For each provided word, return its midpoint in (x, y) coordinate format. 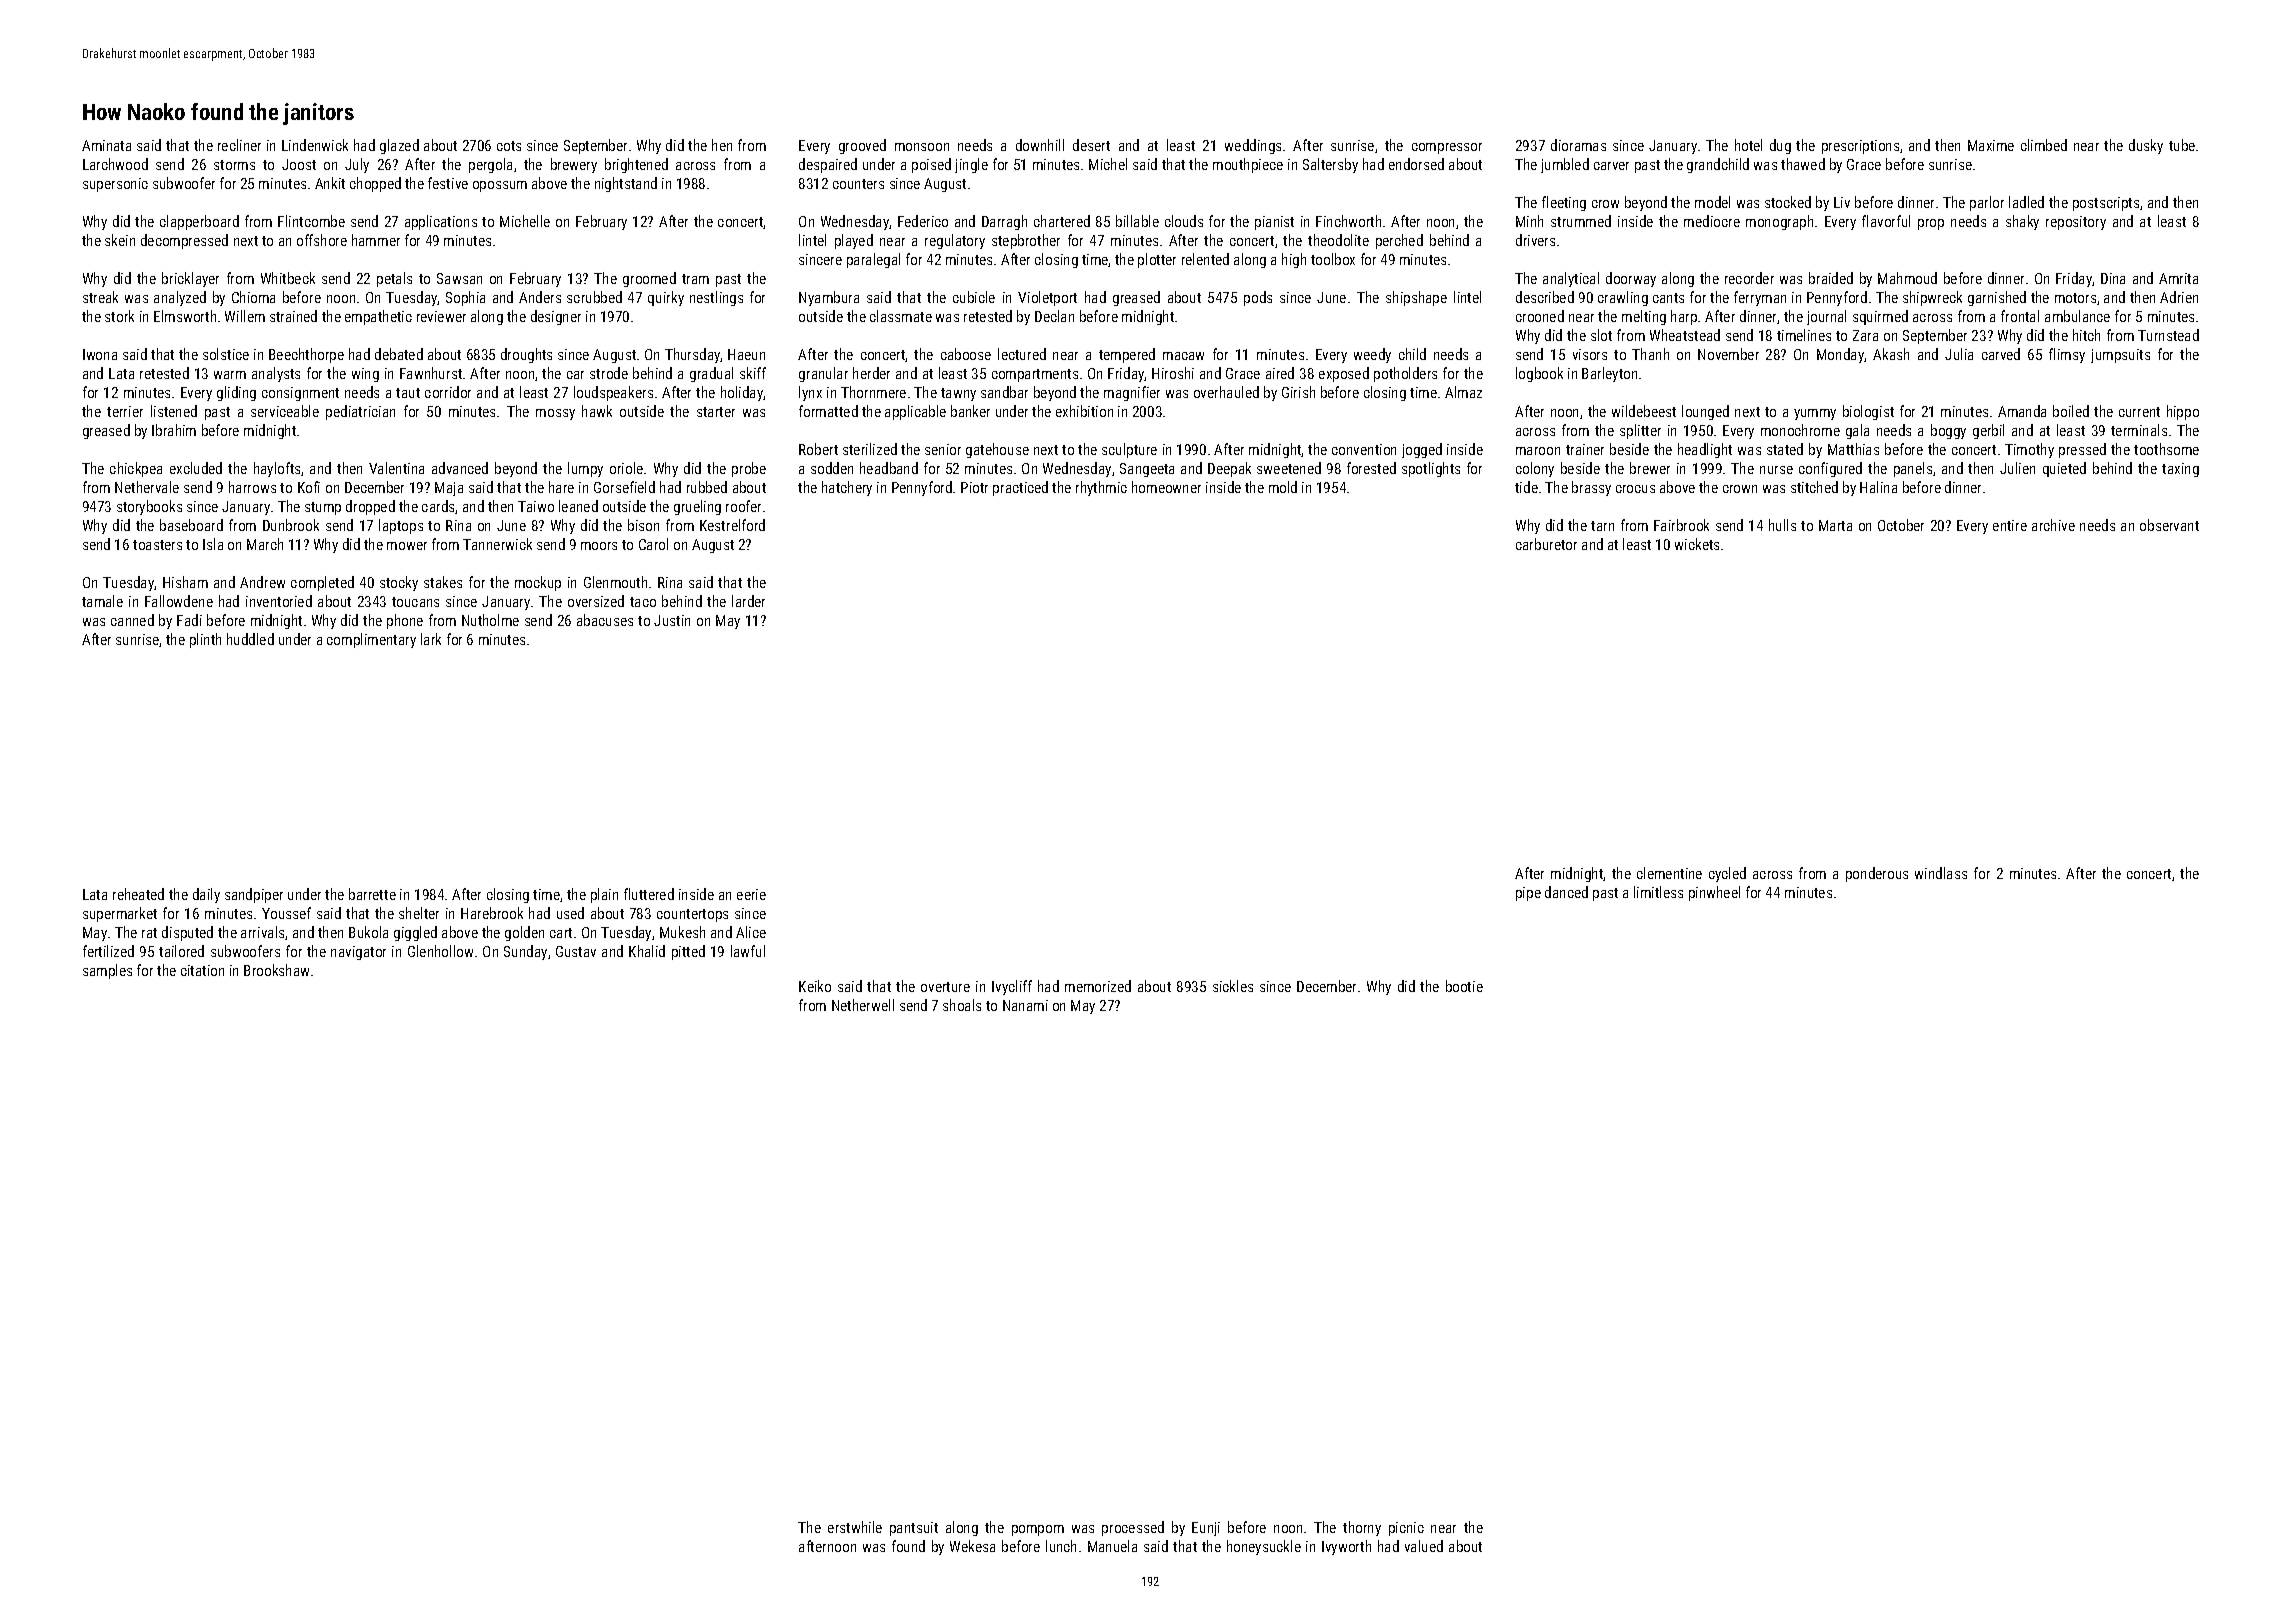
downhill (1040, 145)
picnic (1406, 1529)
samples (107, 971)
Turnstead (2168, 335)
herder (871, 373)
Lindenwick (315, 145)
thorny (1362, 1528)
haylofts (277, 469)
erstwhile (855, 1527)
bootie (1464, 986)
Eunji (1206, 1529)
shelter (419, 913)
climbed (2044, 145)
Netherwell (863, 1005)
